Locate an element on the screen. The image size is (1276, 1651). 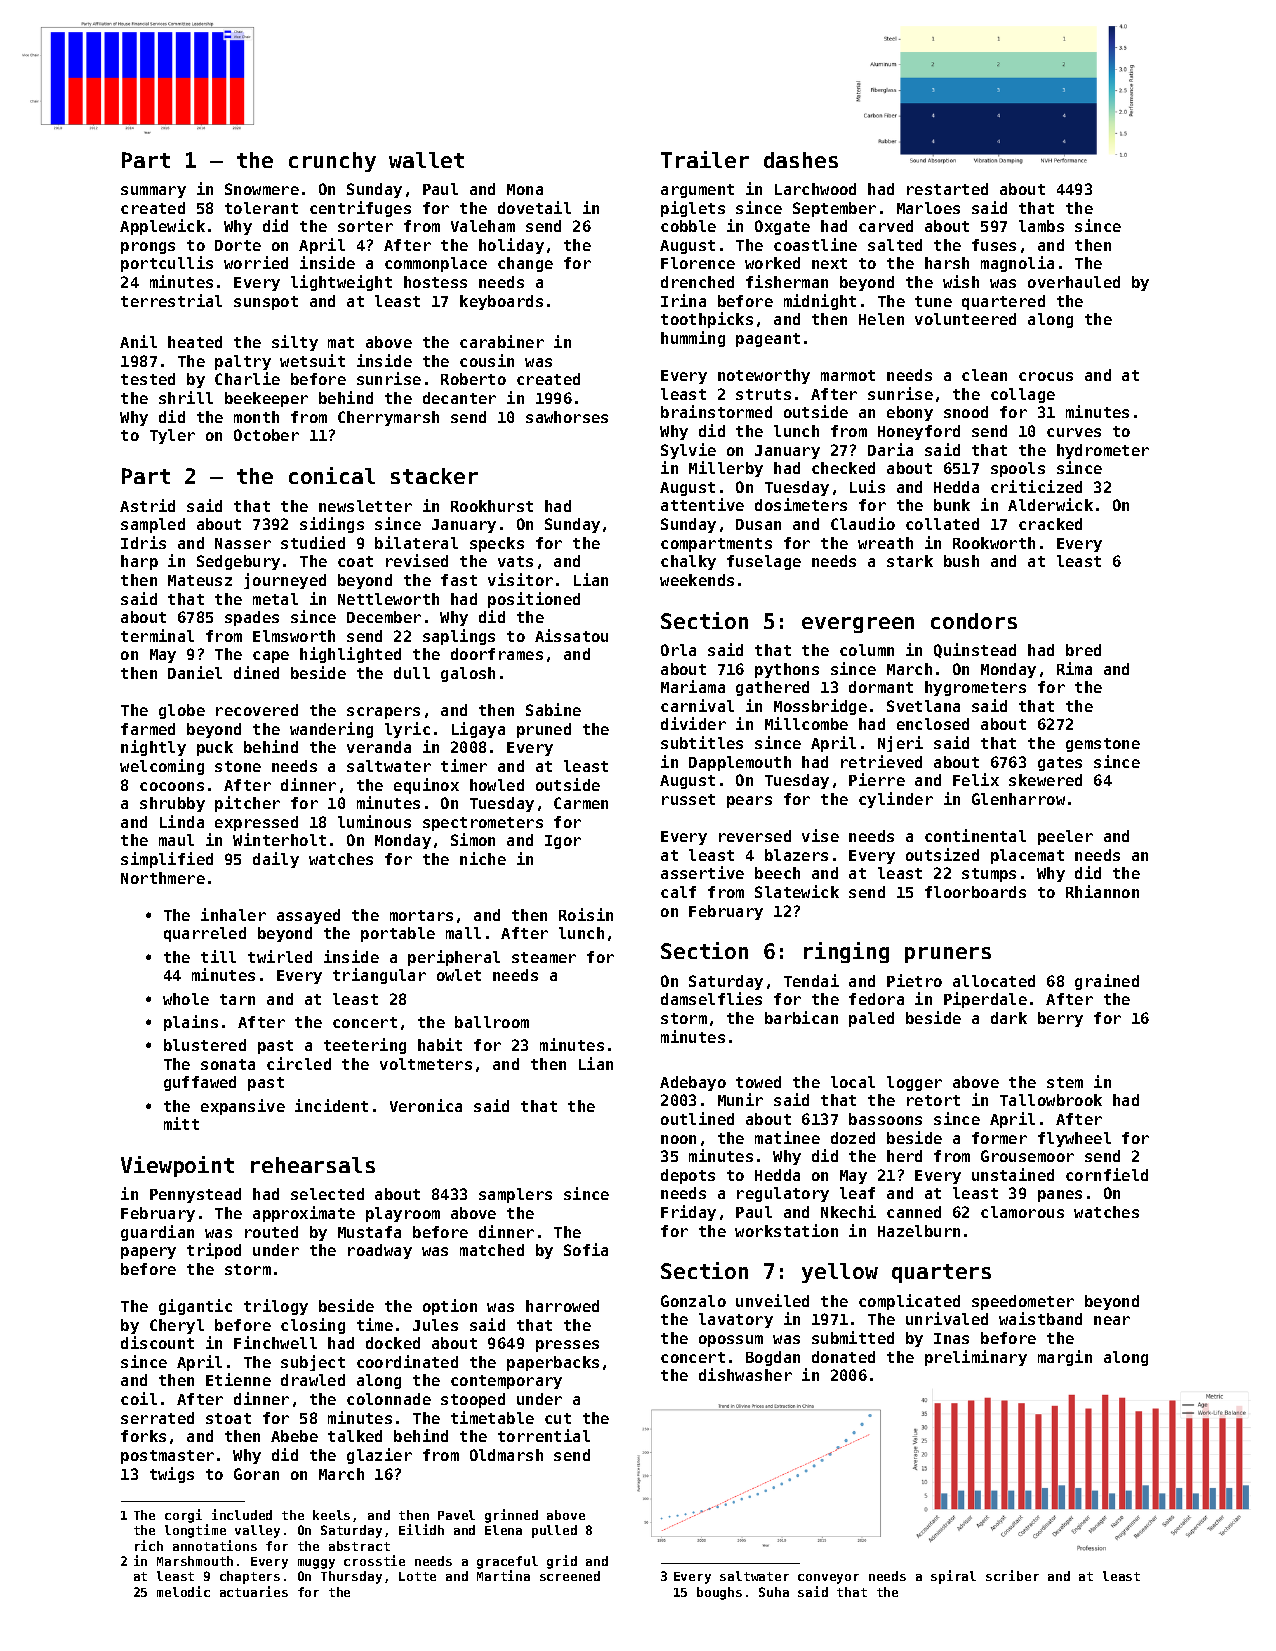
screened is located at coordinates (570, 1576).
